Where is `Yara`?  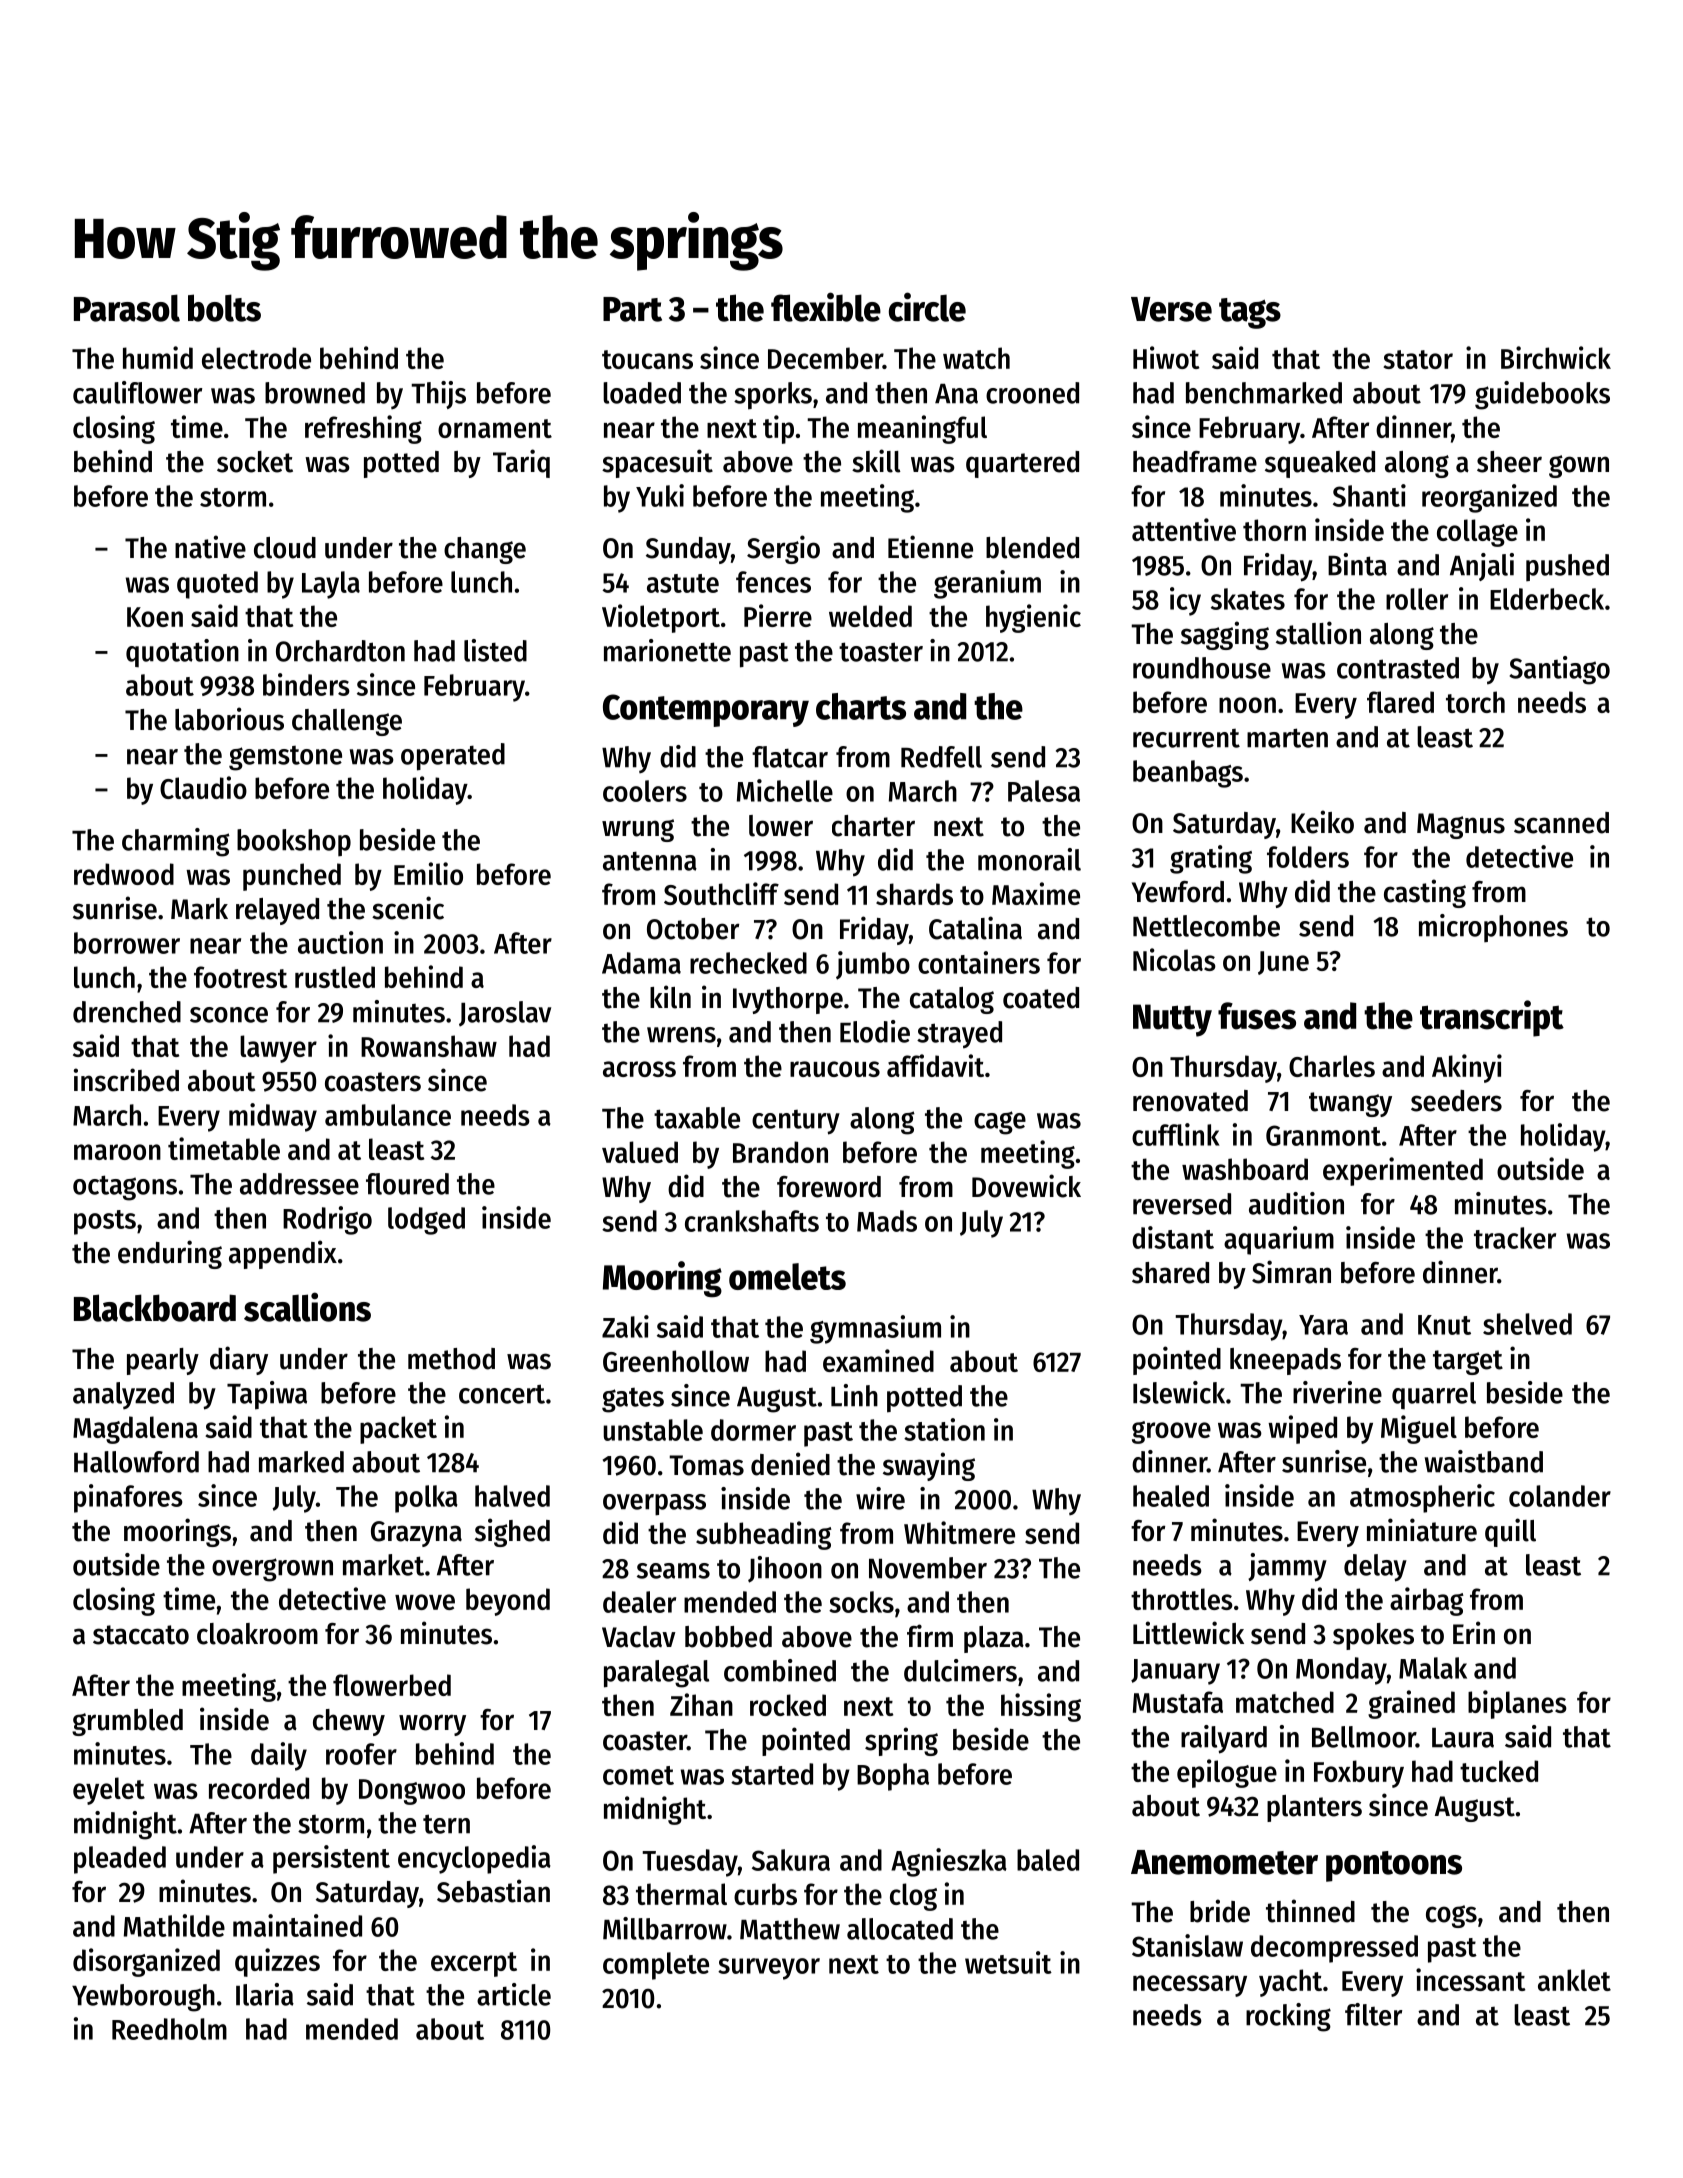
Yara is located at coordinates (1323, 1325).
